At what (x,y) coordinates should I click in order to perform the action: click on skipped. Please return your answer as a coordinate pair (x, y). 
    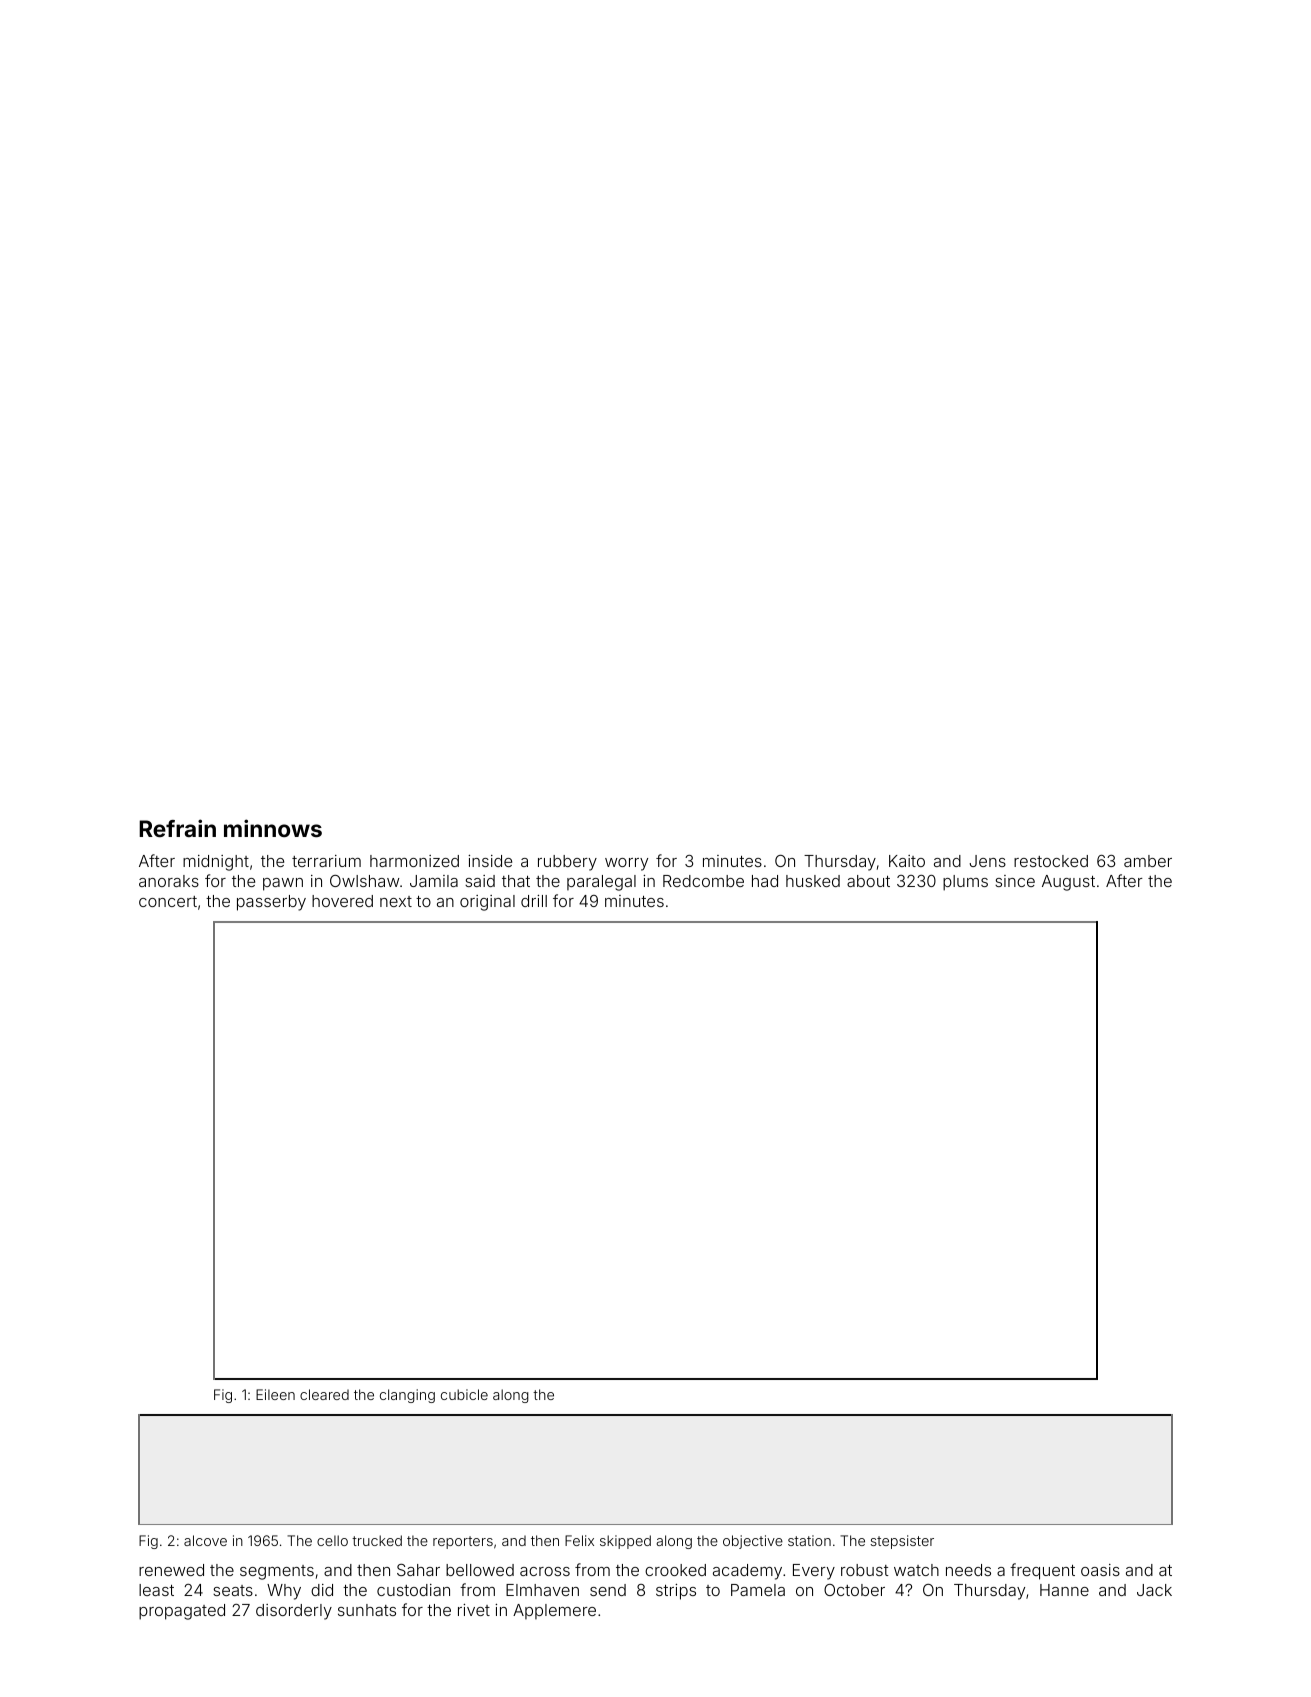
    Looking at the image, I should click on (625, 1542).
